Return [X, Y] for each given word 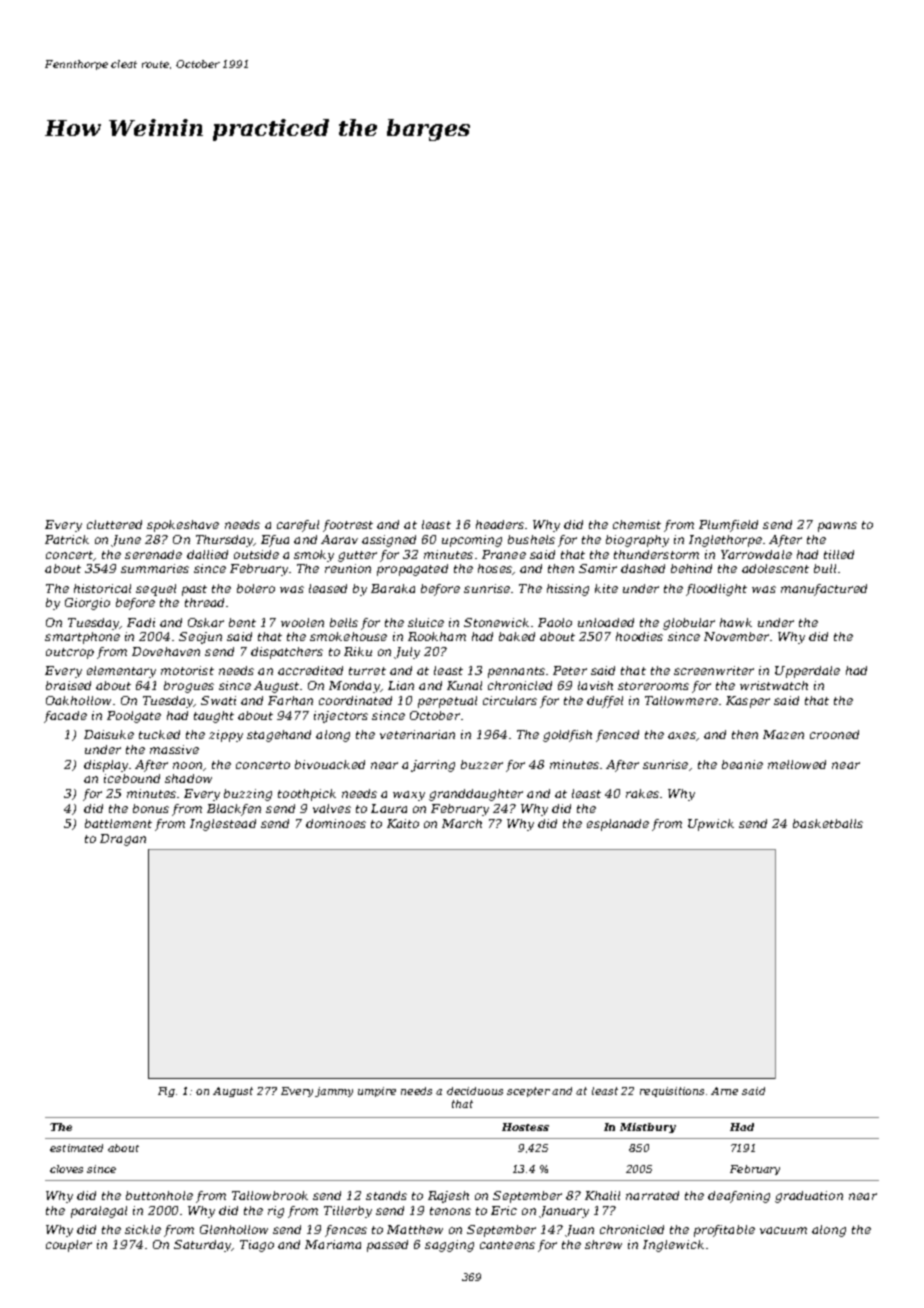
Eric [504, 1210]
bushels [531, 539]
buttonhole [159, 1195]
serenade [153, 554]
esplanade [618, 825]
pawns [837, 527]
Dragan [123, 840]
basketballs [828, 823]
